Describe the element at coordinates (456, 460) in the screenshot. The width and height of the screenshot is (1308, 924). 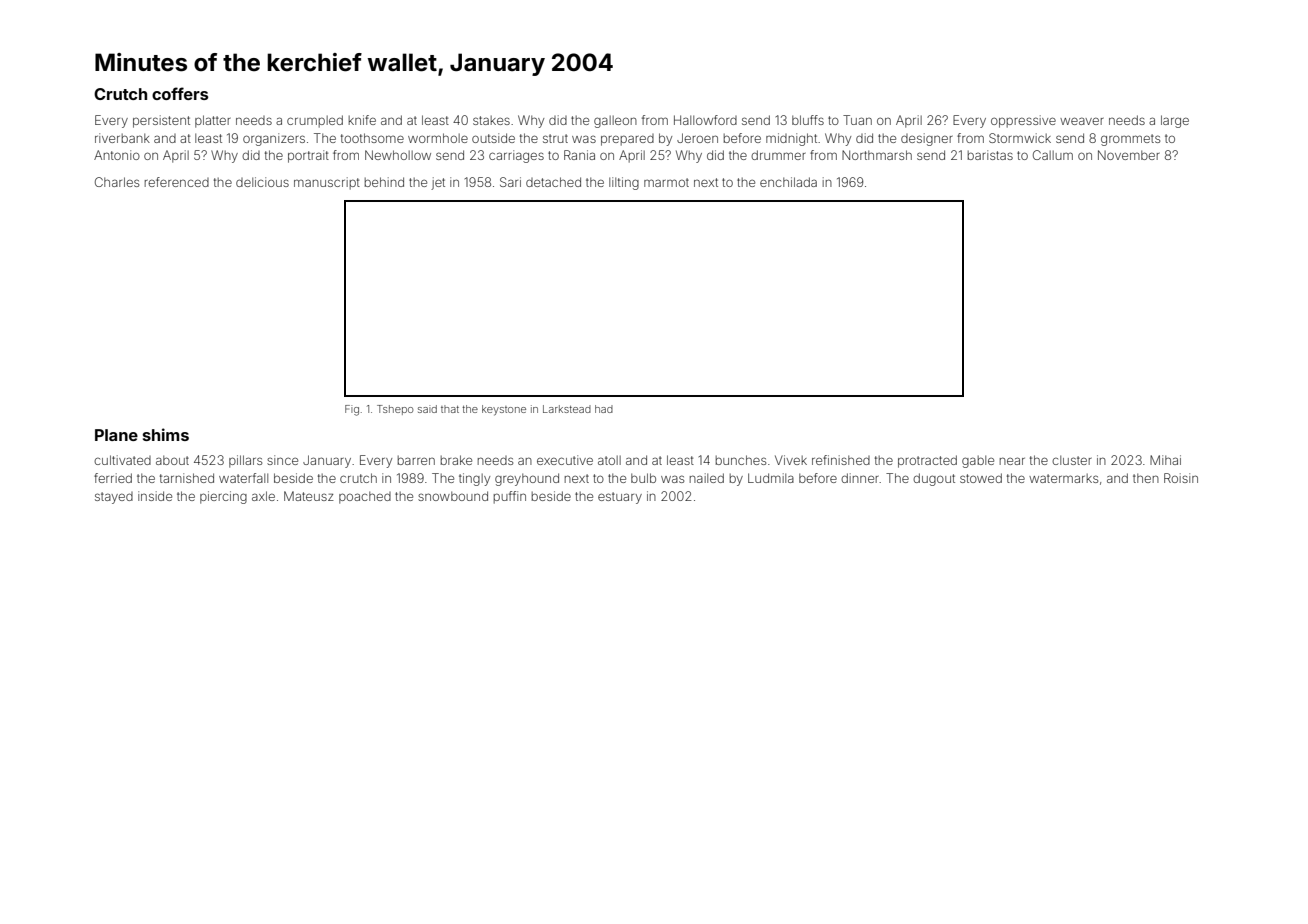
I see `brake` at that location.
